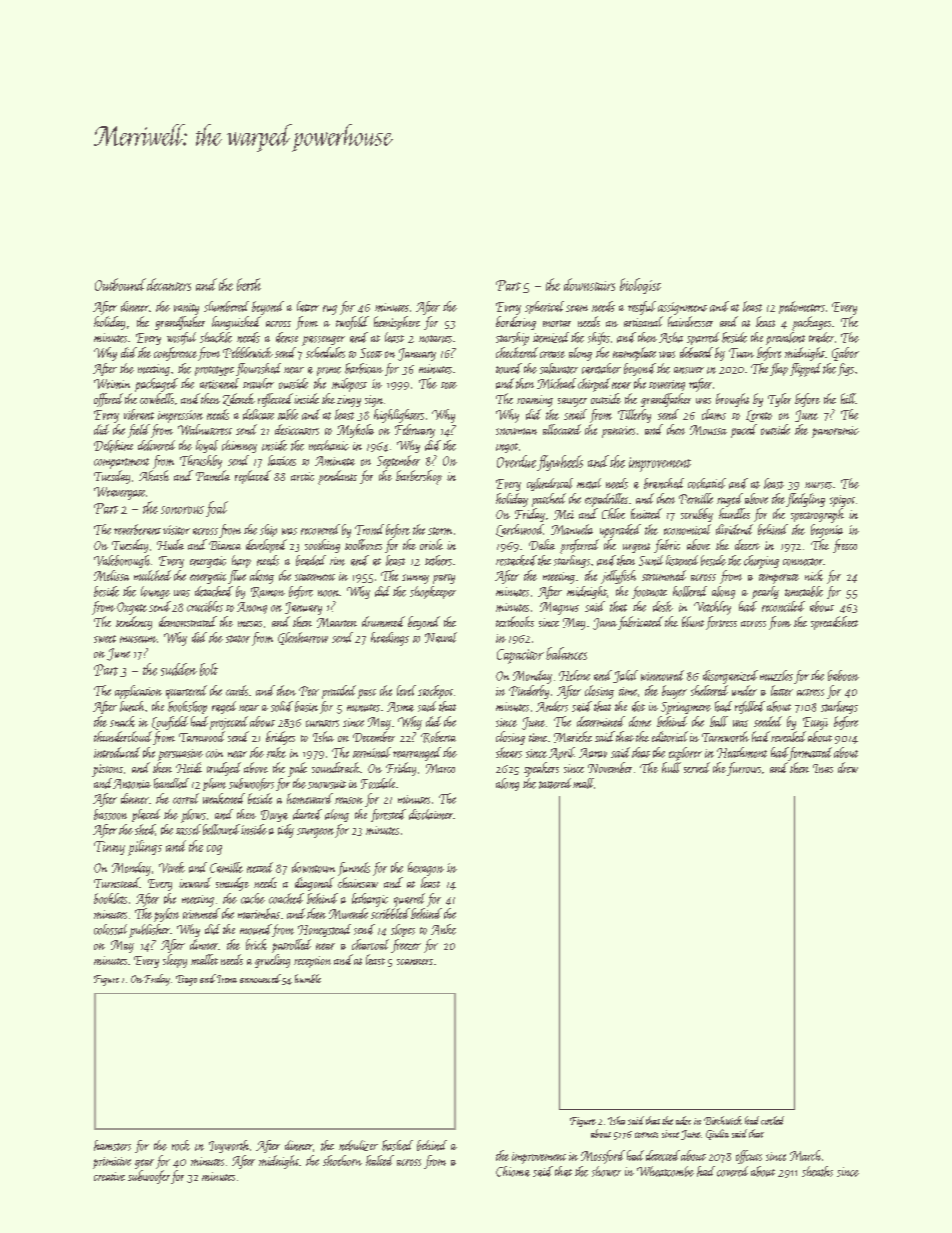 This page has width=952, height=1233. What do you see at coordinates (693, 621) in the page?
I see `blunt` at bounding box center [693, 621].
